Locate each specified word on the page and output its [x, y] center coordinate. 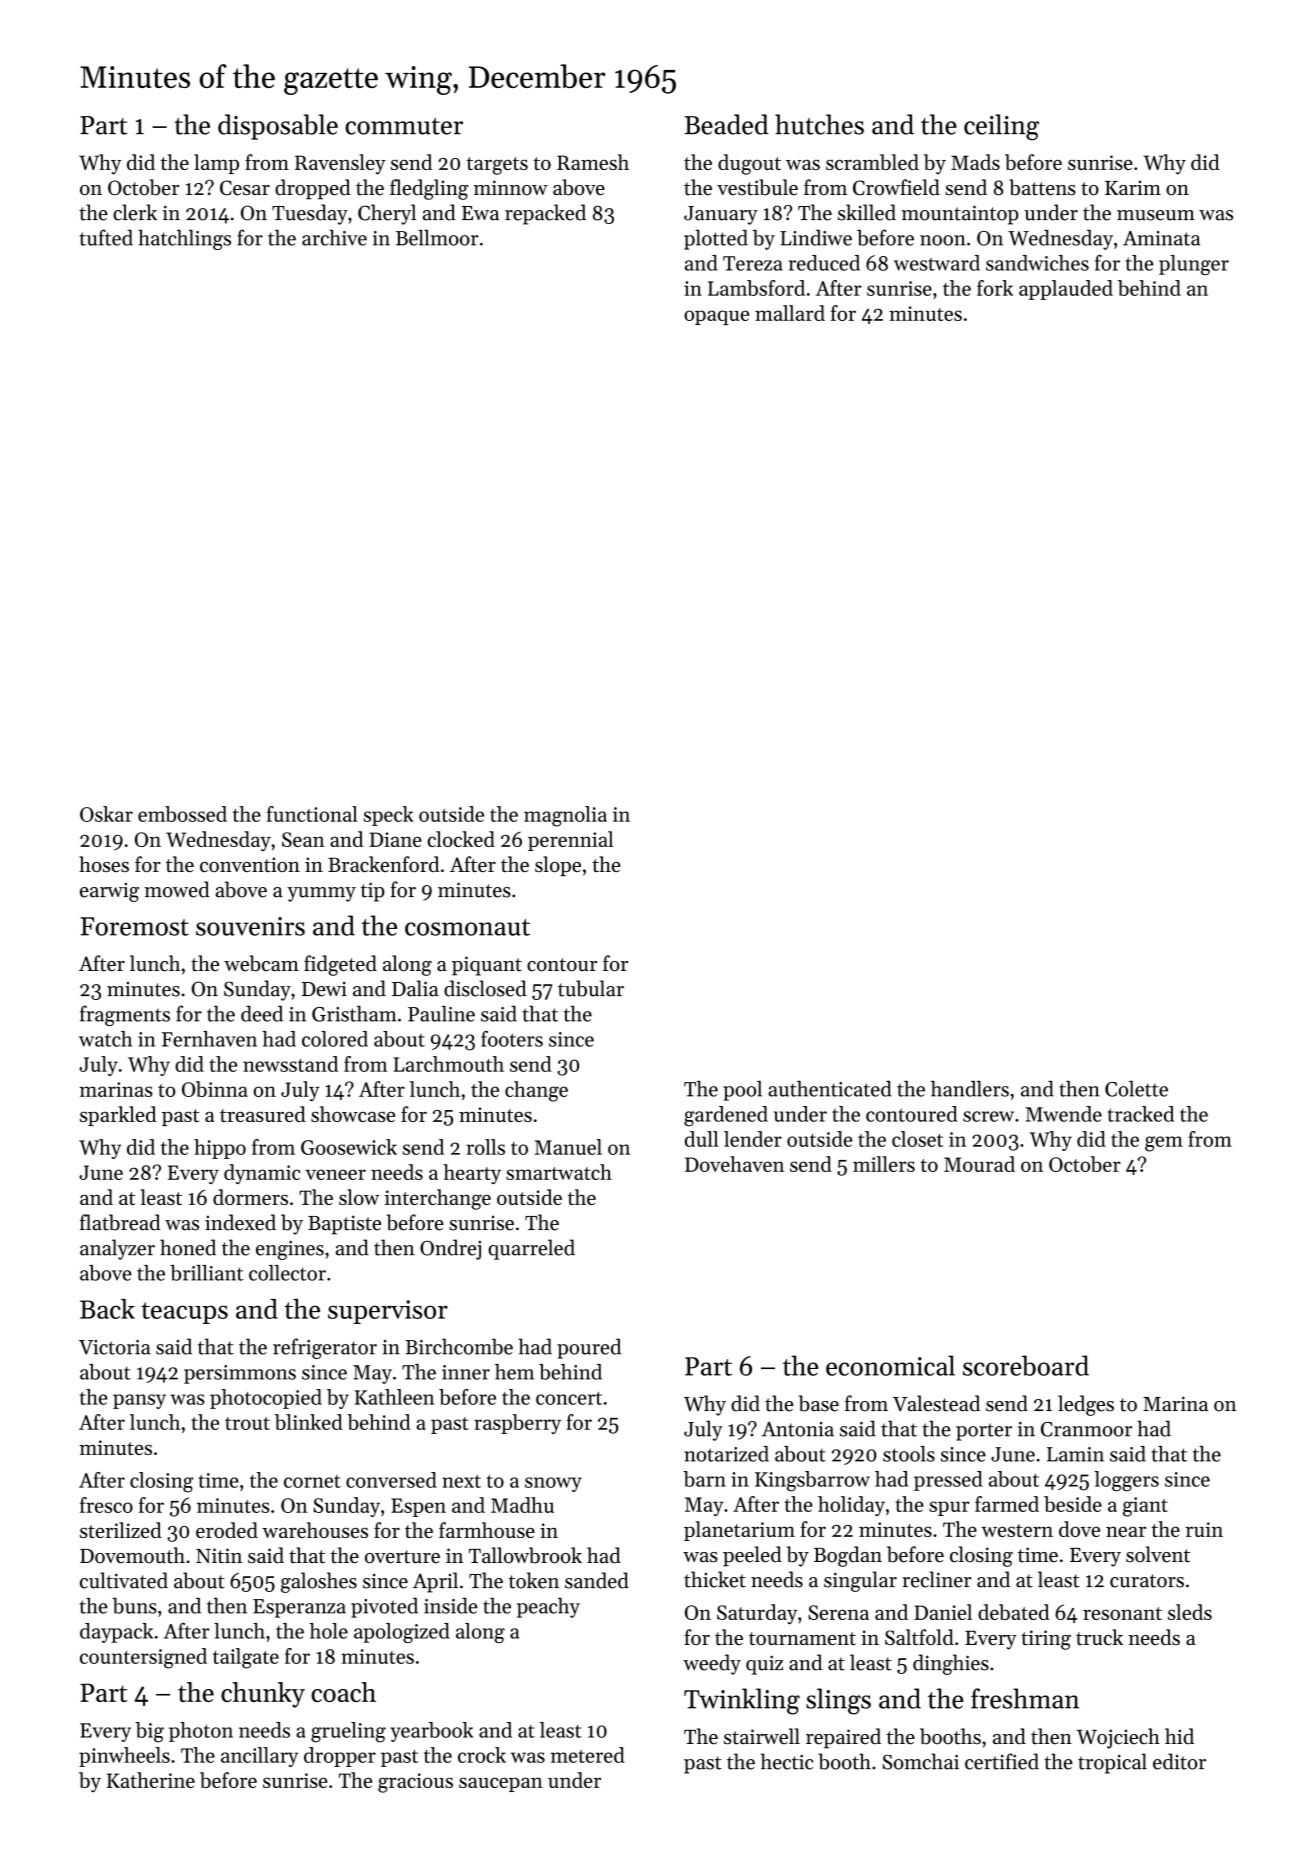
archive [334, 238]
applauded [1066, 290]
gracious [415, 1783]
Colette [1136, 1089]
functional [312, 814]
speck [388, 816]
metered [588, 1755]
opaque [716, 317]
